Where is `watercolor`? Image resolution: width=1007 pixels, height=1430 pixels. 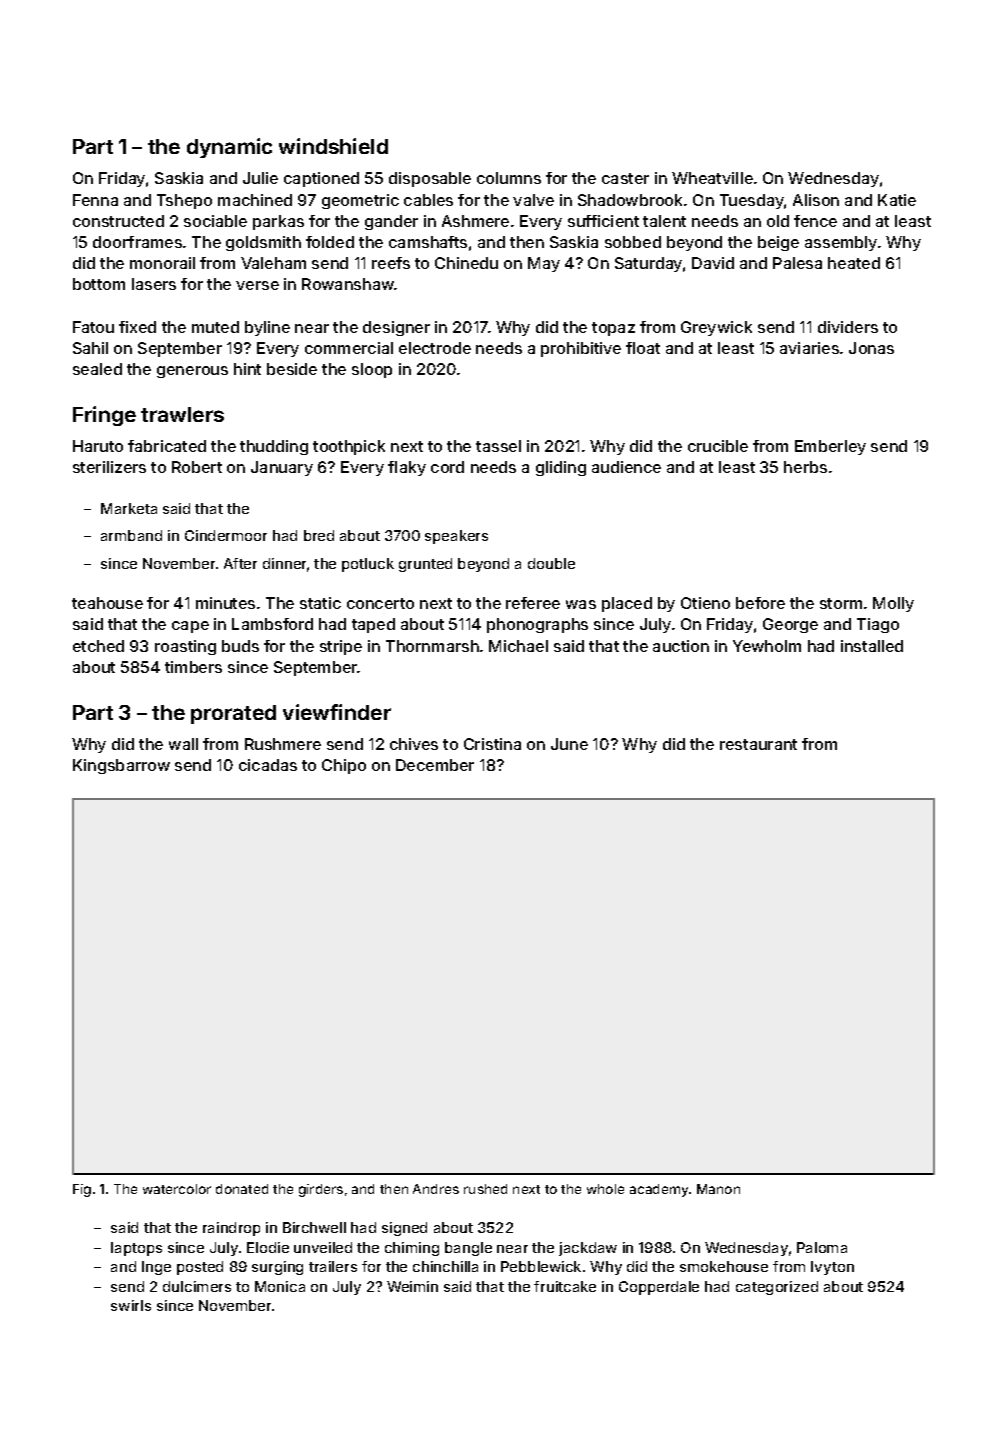
watercolor is located at coordinates (177, 1189).
